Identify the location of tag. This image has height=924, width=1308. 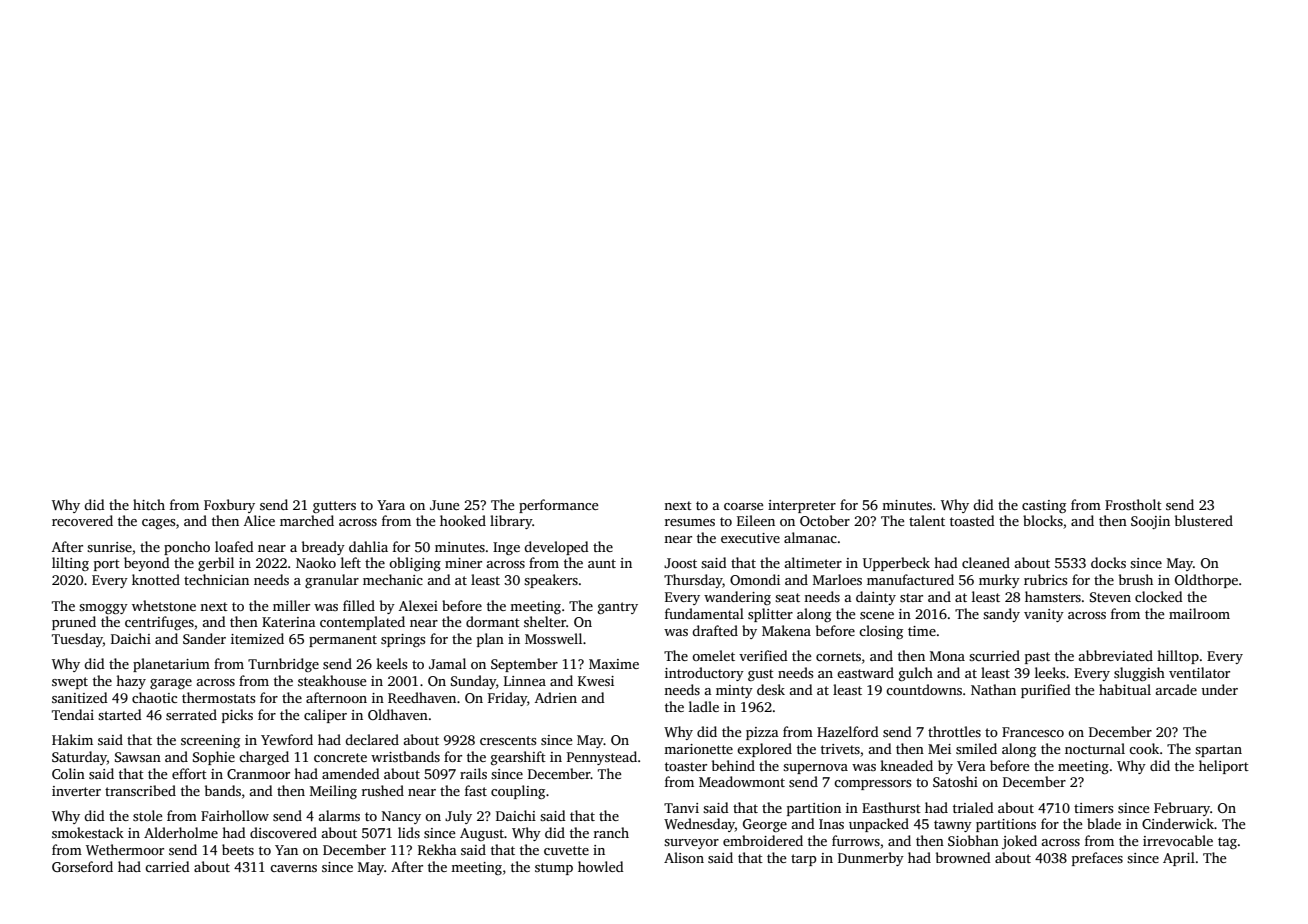
(1227, 843).
